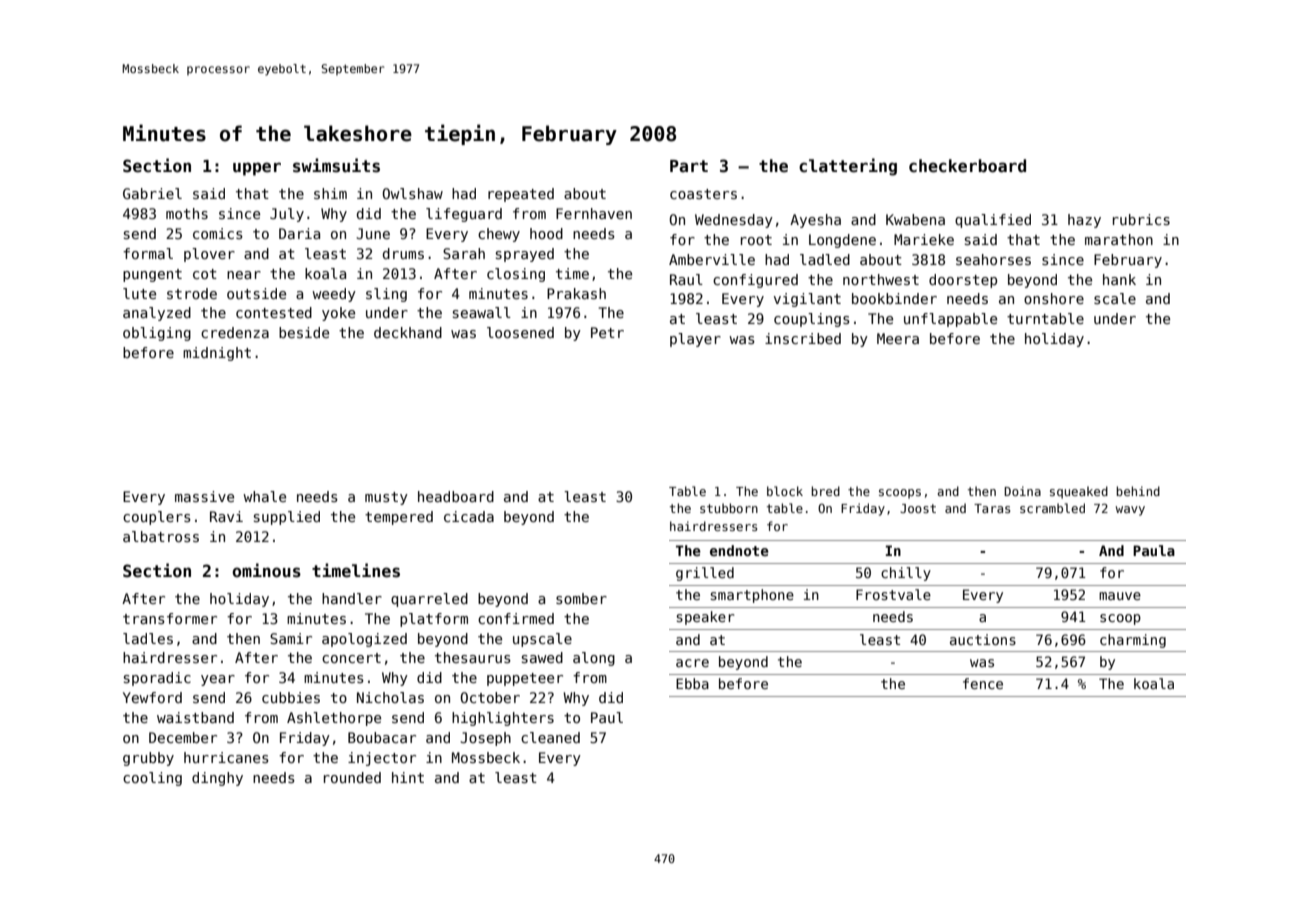 This image has width=1308, height=924. I want to click on hint, so click(408, 777).
